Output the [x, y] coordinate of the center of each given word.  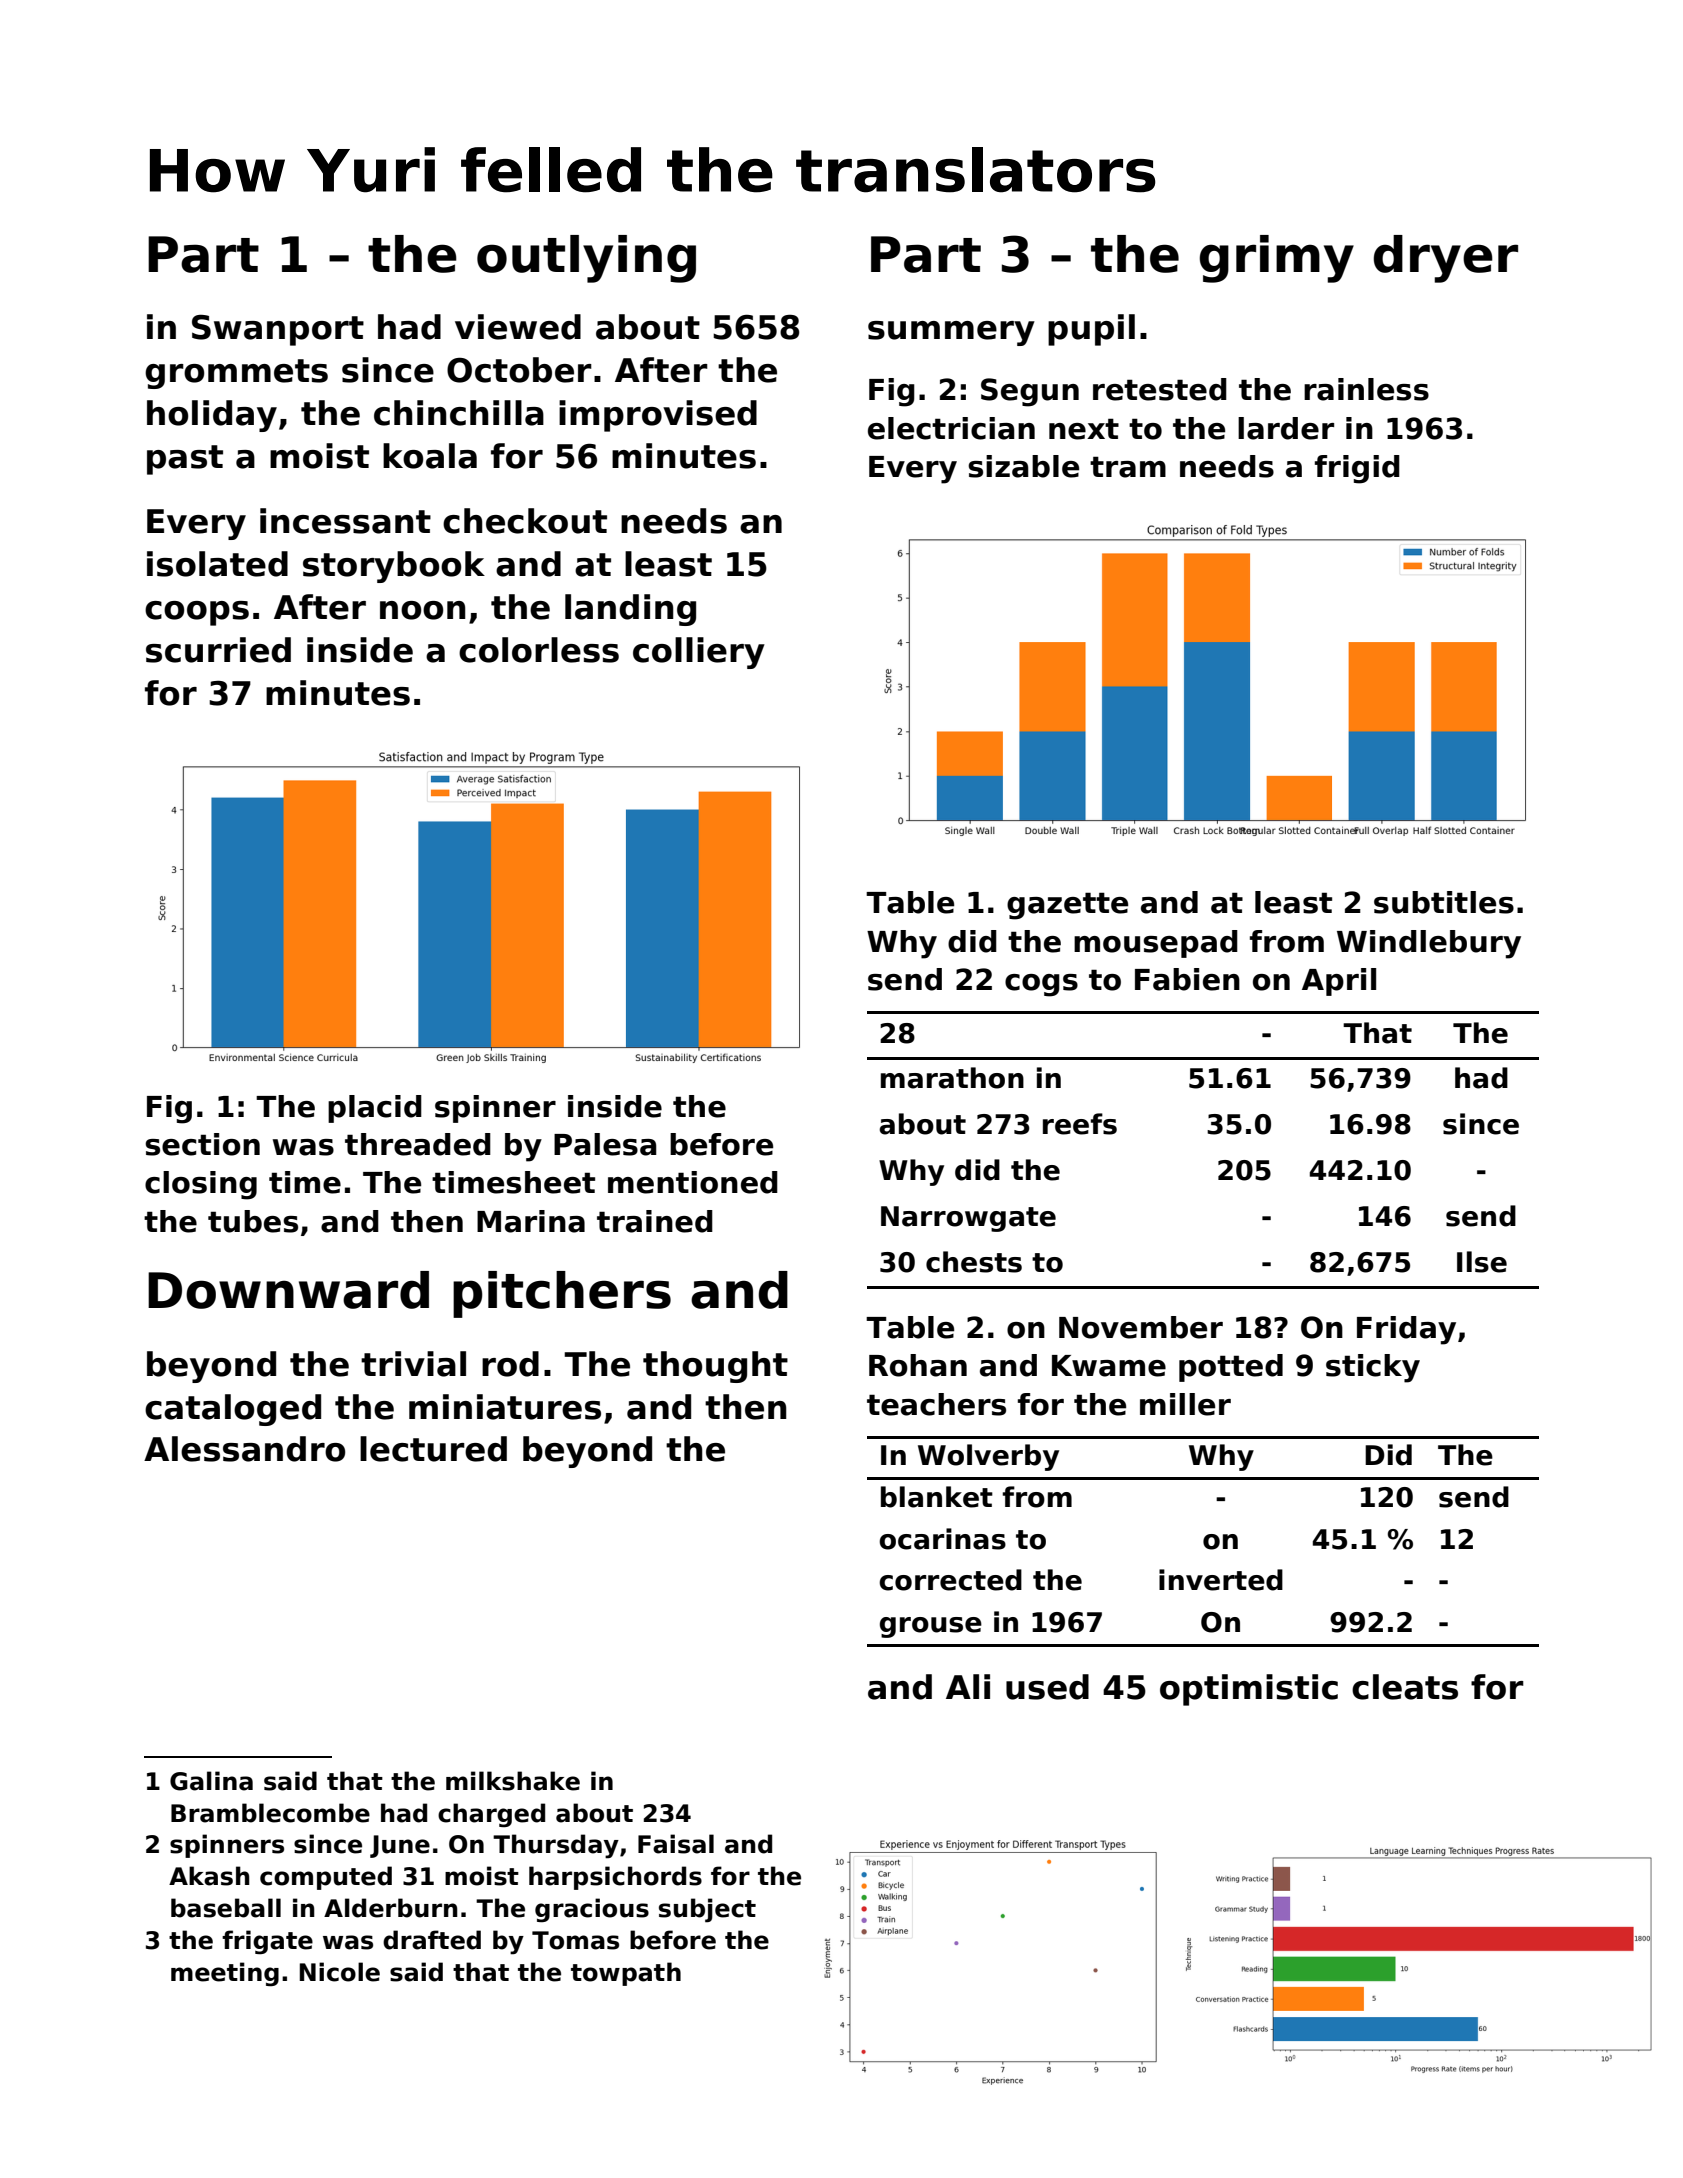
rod [510, 1364]
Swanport [278, 330]
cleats [1405, 1687]
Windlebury [1429, 944]
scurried [218, 650]
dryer [1445, 259]
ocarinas [942, 1539]
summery [951, 333]
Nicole [340, 1972]
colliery [699, 653]
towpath [626, 1974]
